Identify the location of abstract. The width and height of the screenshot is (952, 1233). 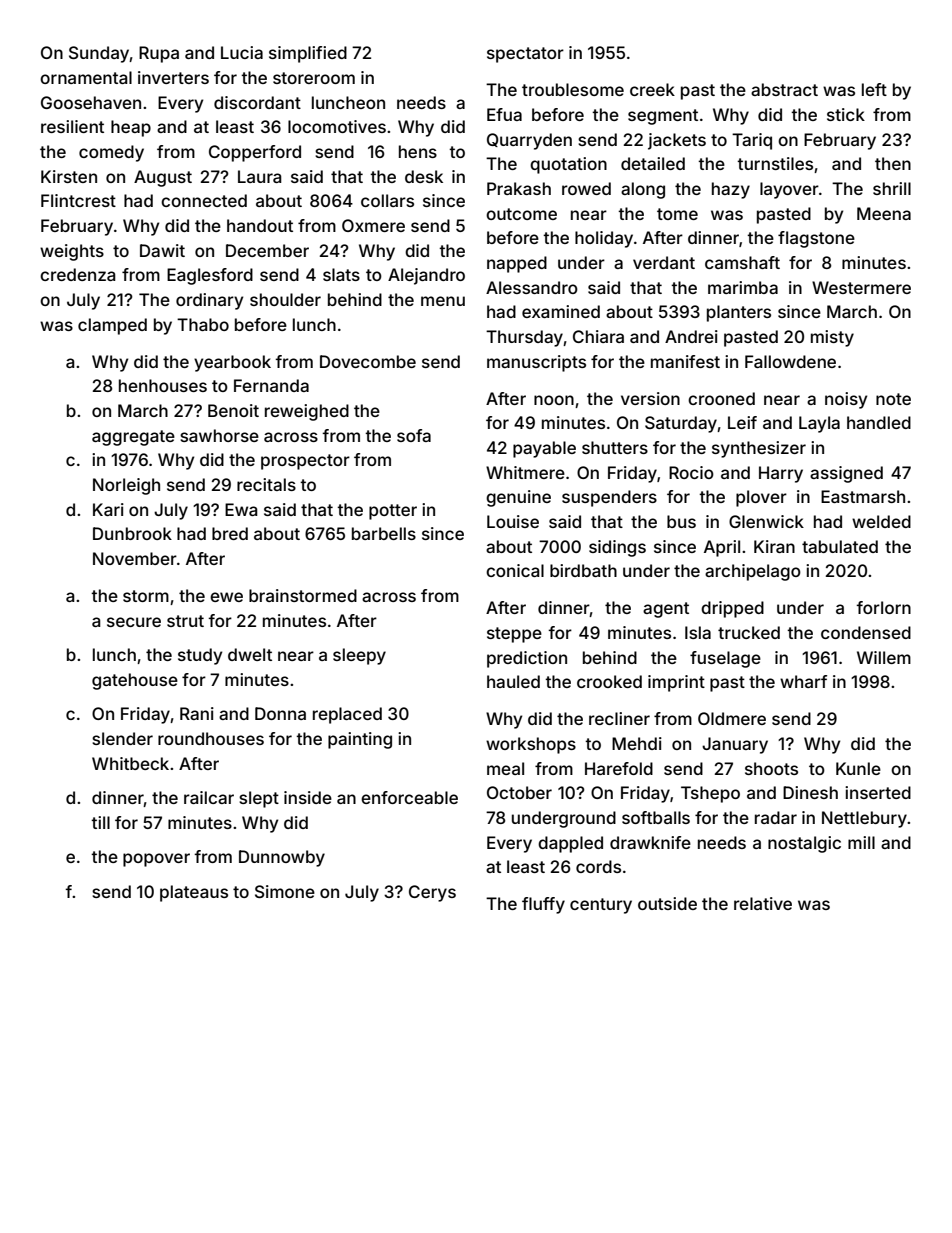
(784, 89).
